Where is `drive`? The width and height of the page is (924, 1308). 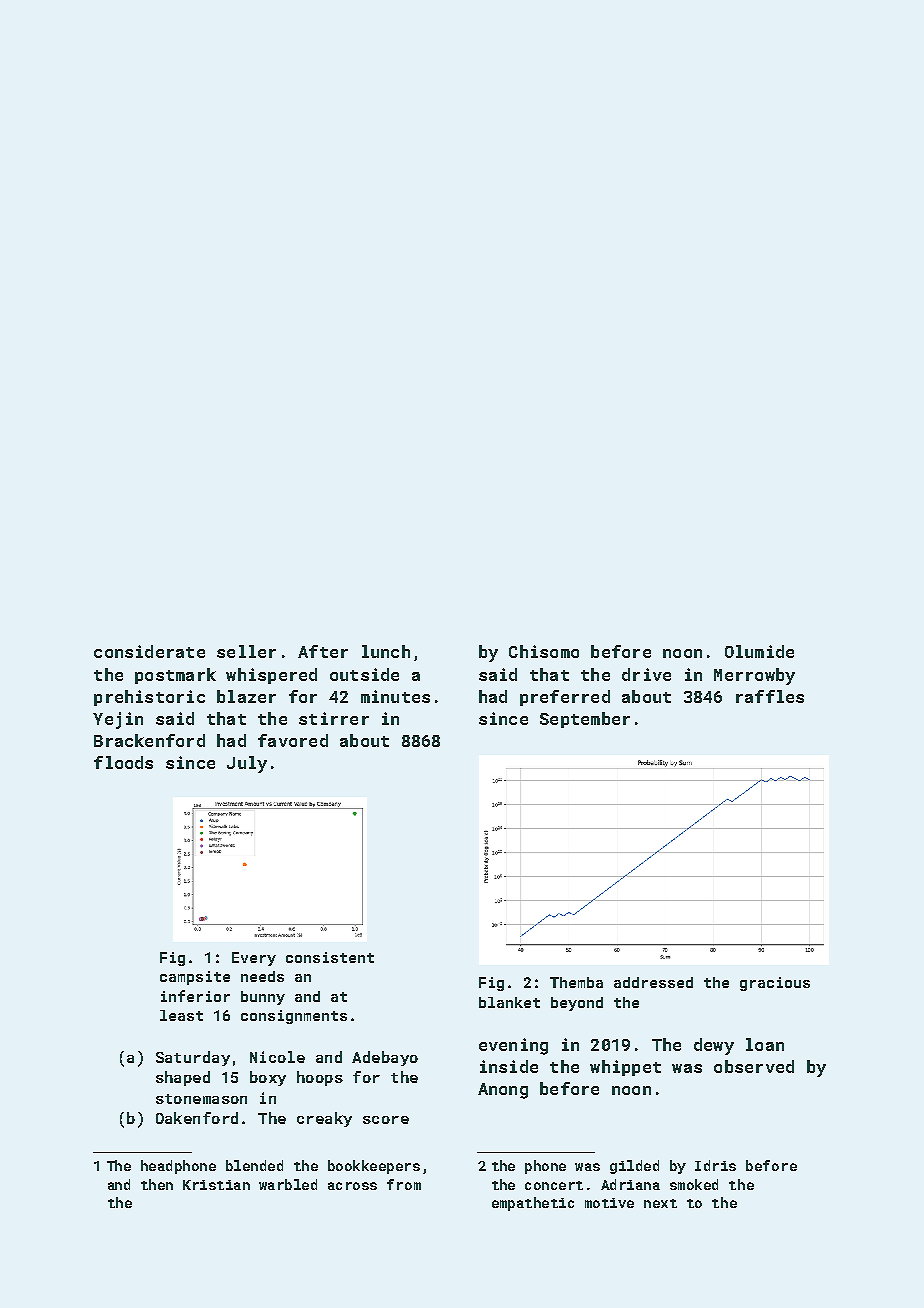
drive is located at coordinates (646, 674).
